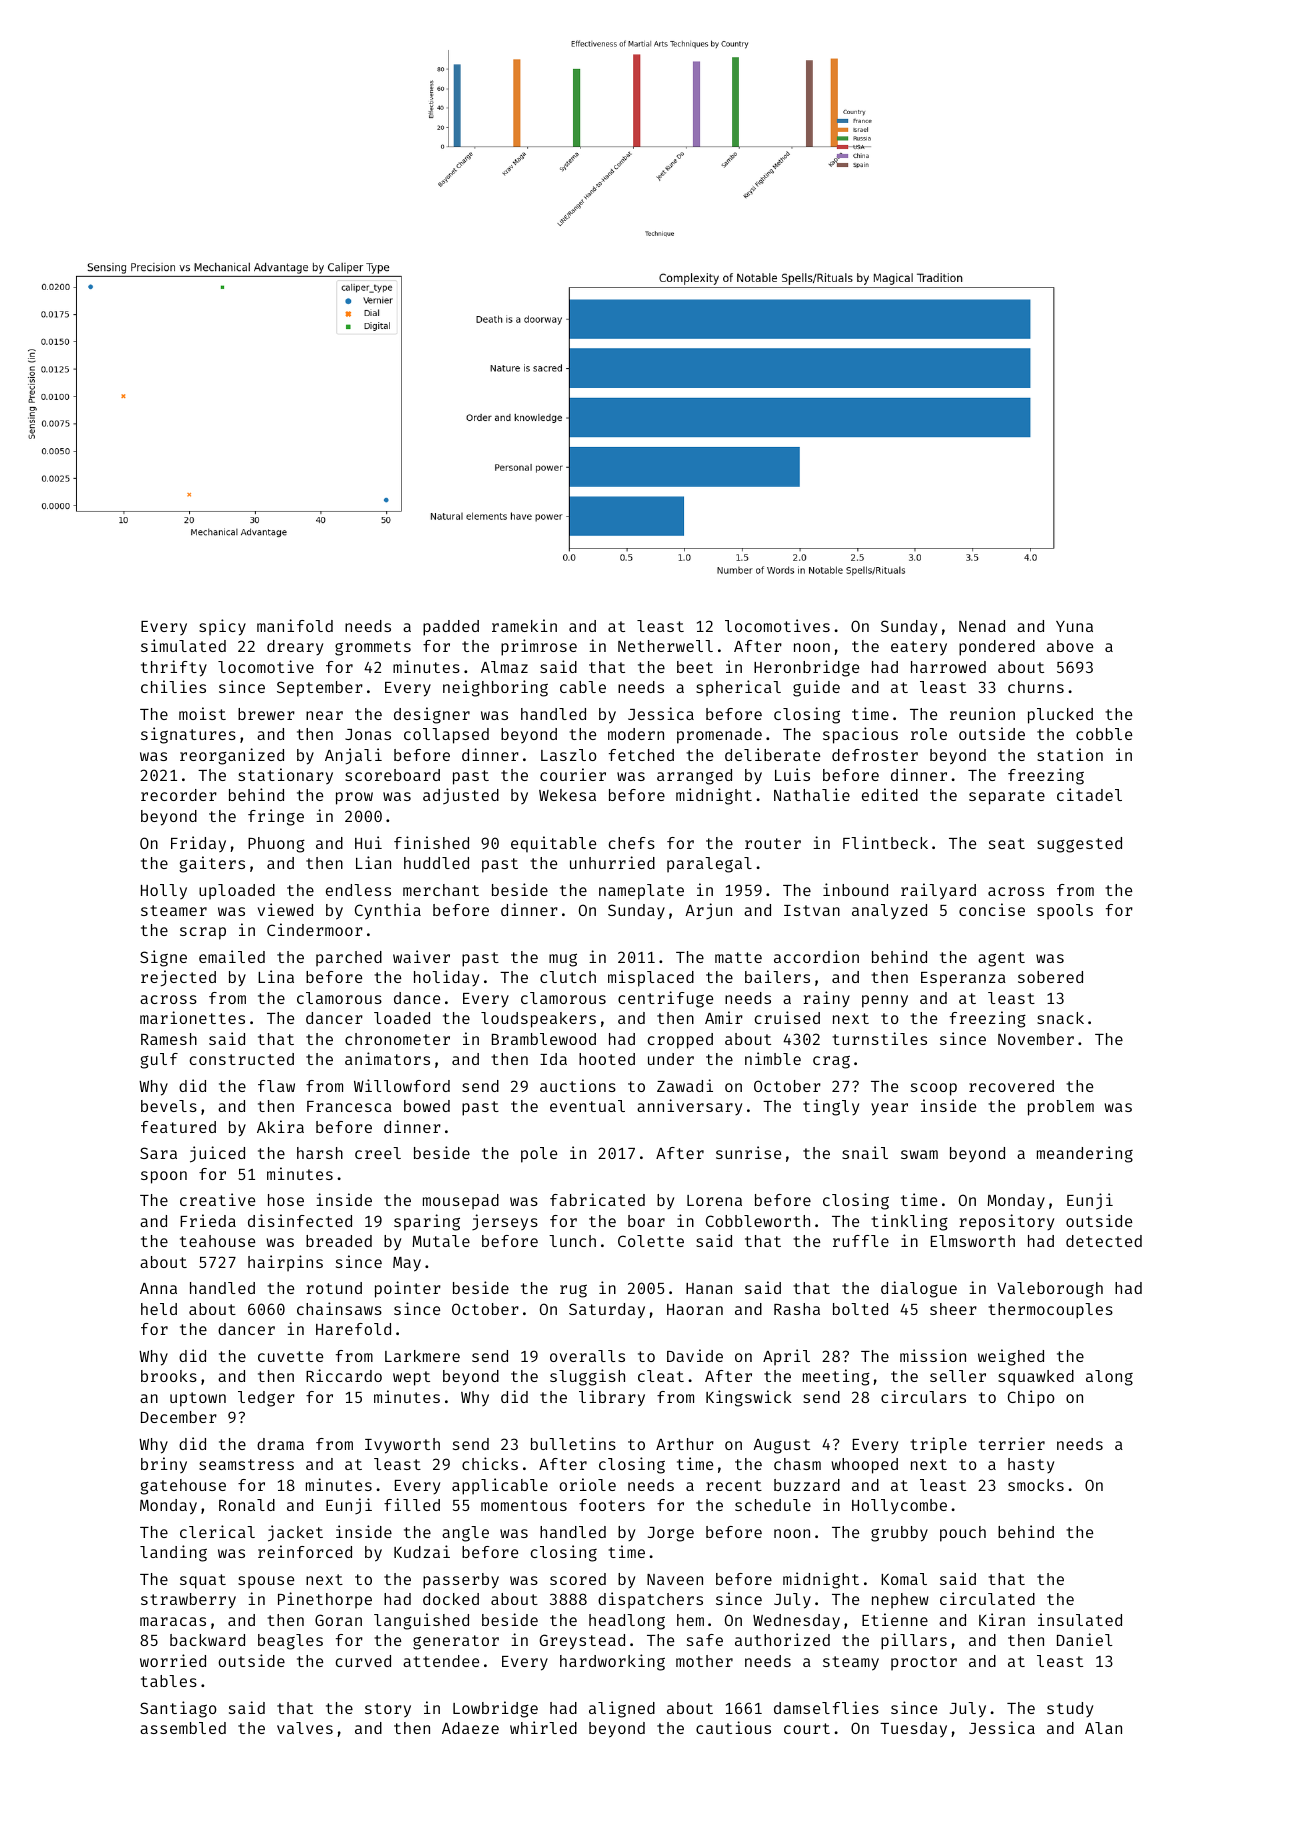 Image resolution: width=1289 pixels, height=1822 pixels. Describe the element at coordinates (919, 1154) in the document. I see `swam` at that location.
